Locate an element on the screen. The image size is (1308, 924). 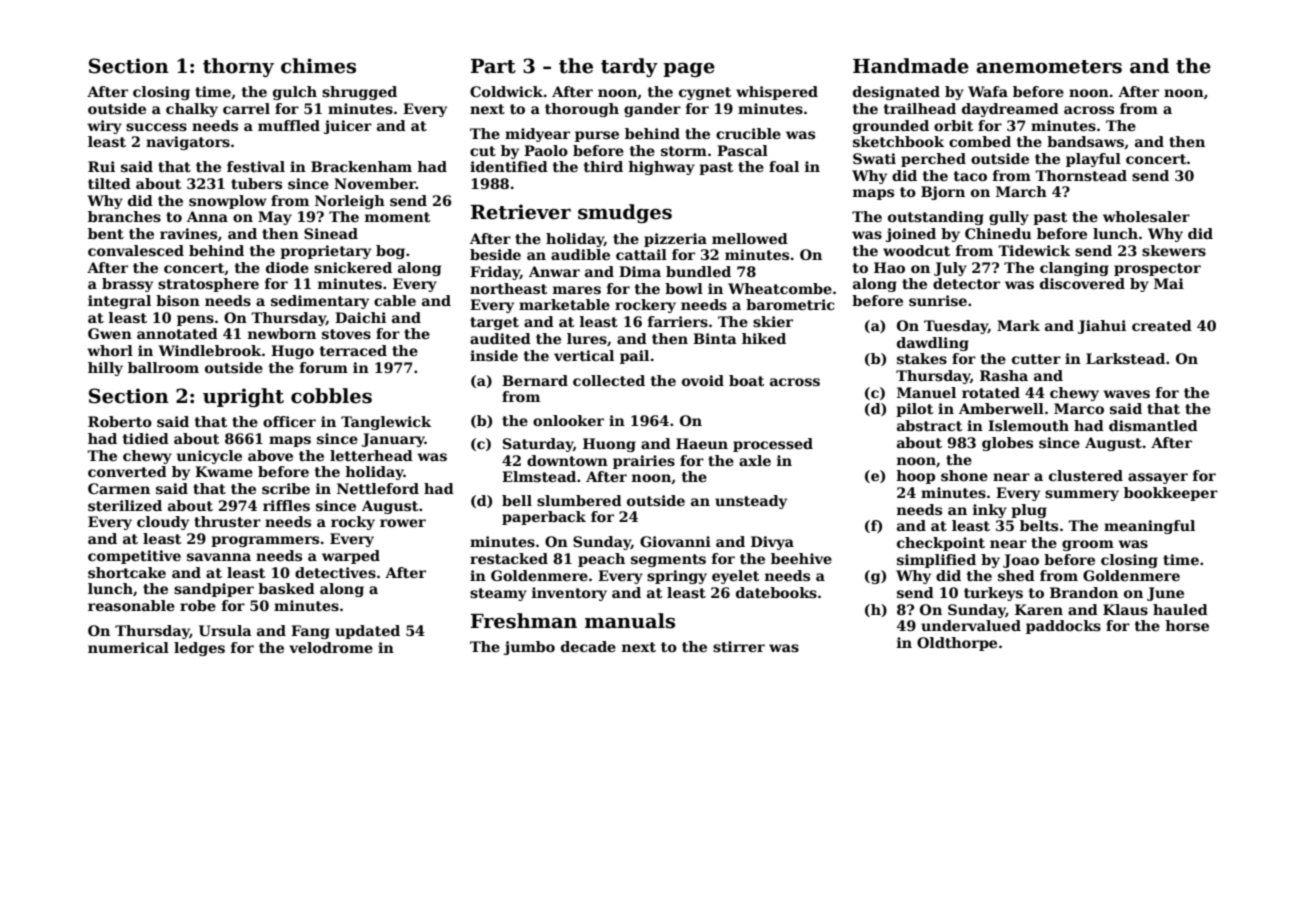
cattail is located at coordinates (641, 254).
